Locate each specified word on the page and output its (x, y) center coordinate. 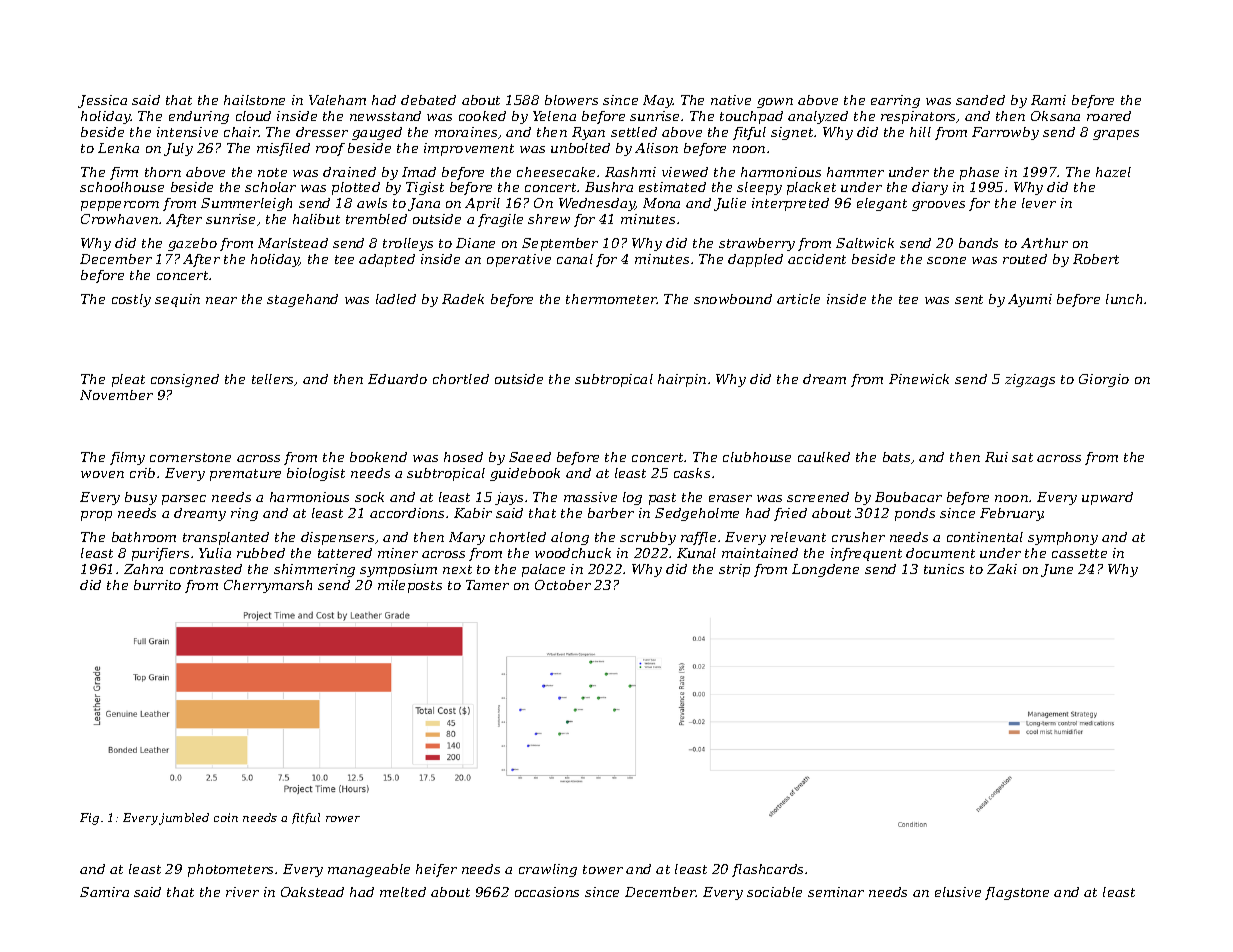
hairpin (682, 380)
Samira (104, 892)
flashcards (767, 870)
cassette (1079, 553)
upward (1107, 498)
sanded (980, 100)
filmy (127, 458)
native (731, 100)
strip (734, 570)
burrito (157, 585)
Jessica (102, 101)
